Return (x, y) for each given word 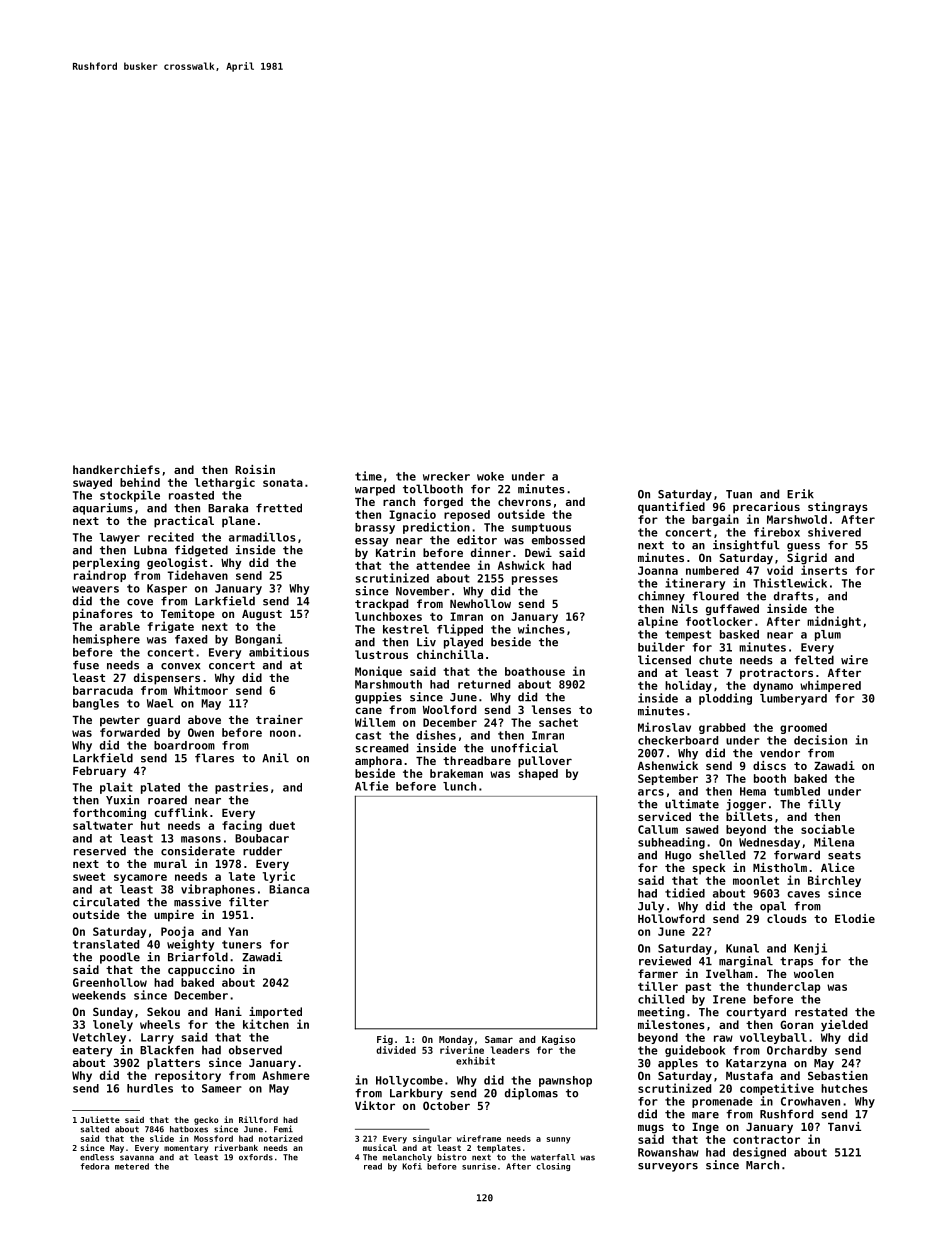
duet (282, 825)
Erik (800, 494)
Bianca (289, 889)
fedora (94, 1166)
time (368, 476)
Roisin (255, 469)
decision (820, 740)
